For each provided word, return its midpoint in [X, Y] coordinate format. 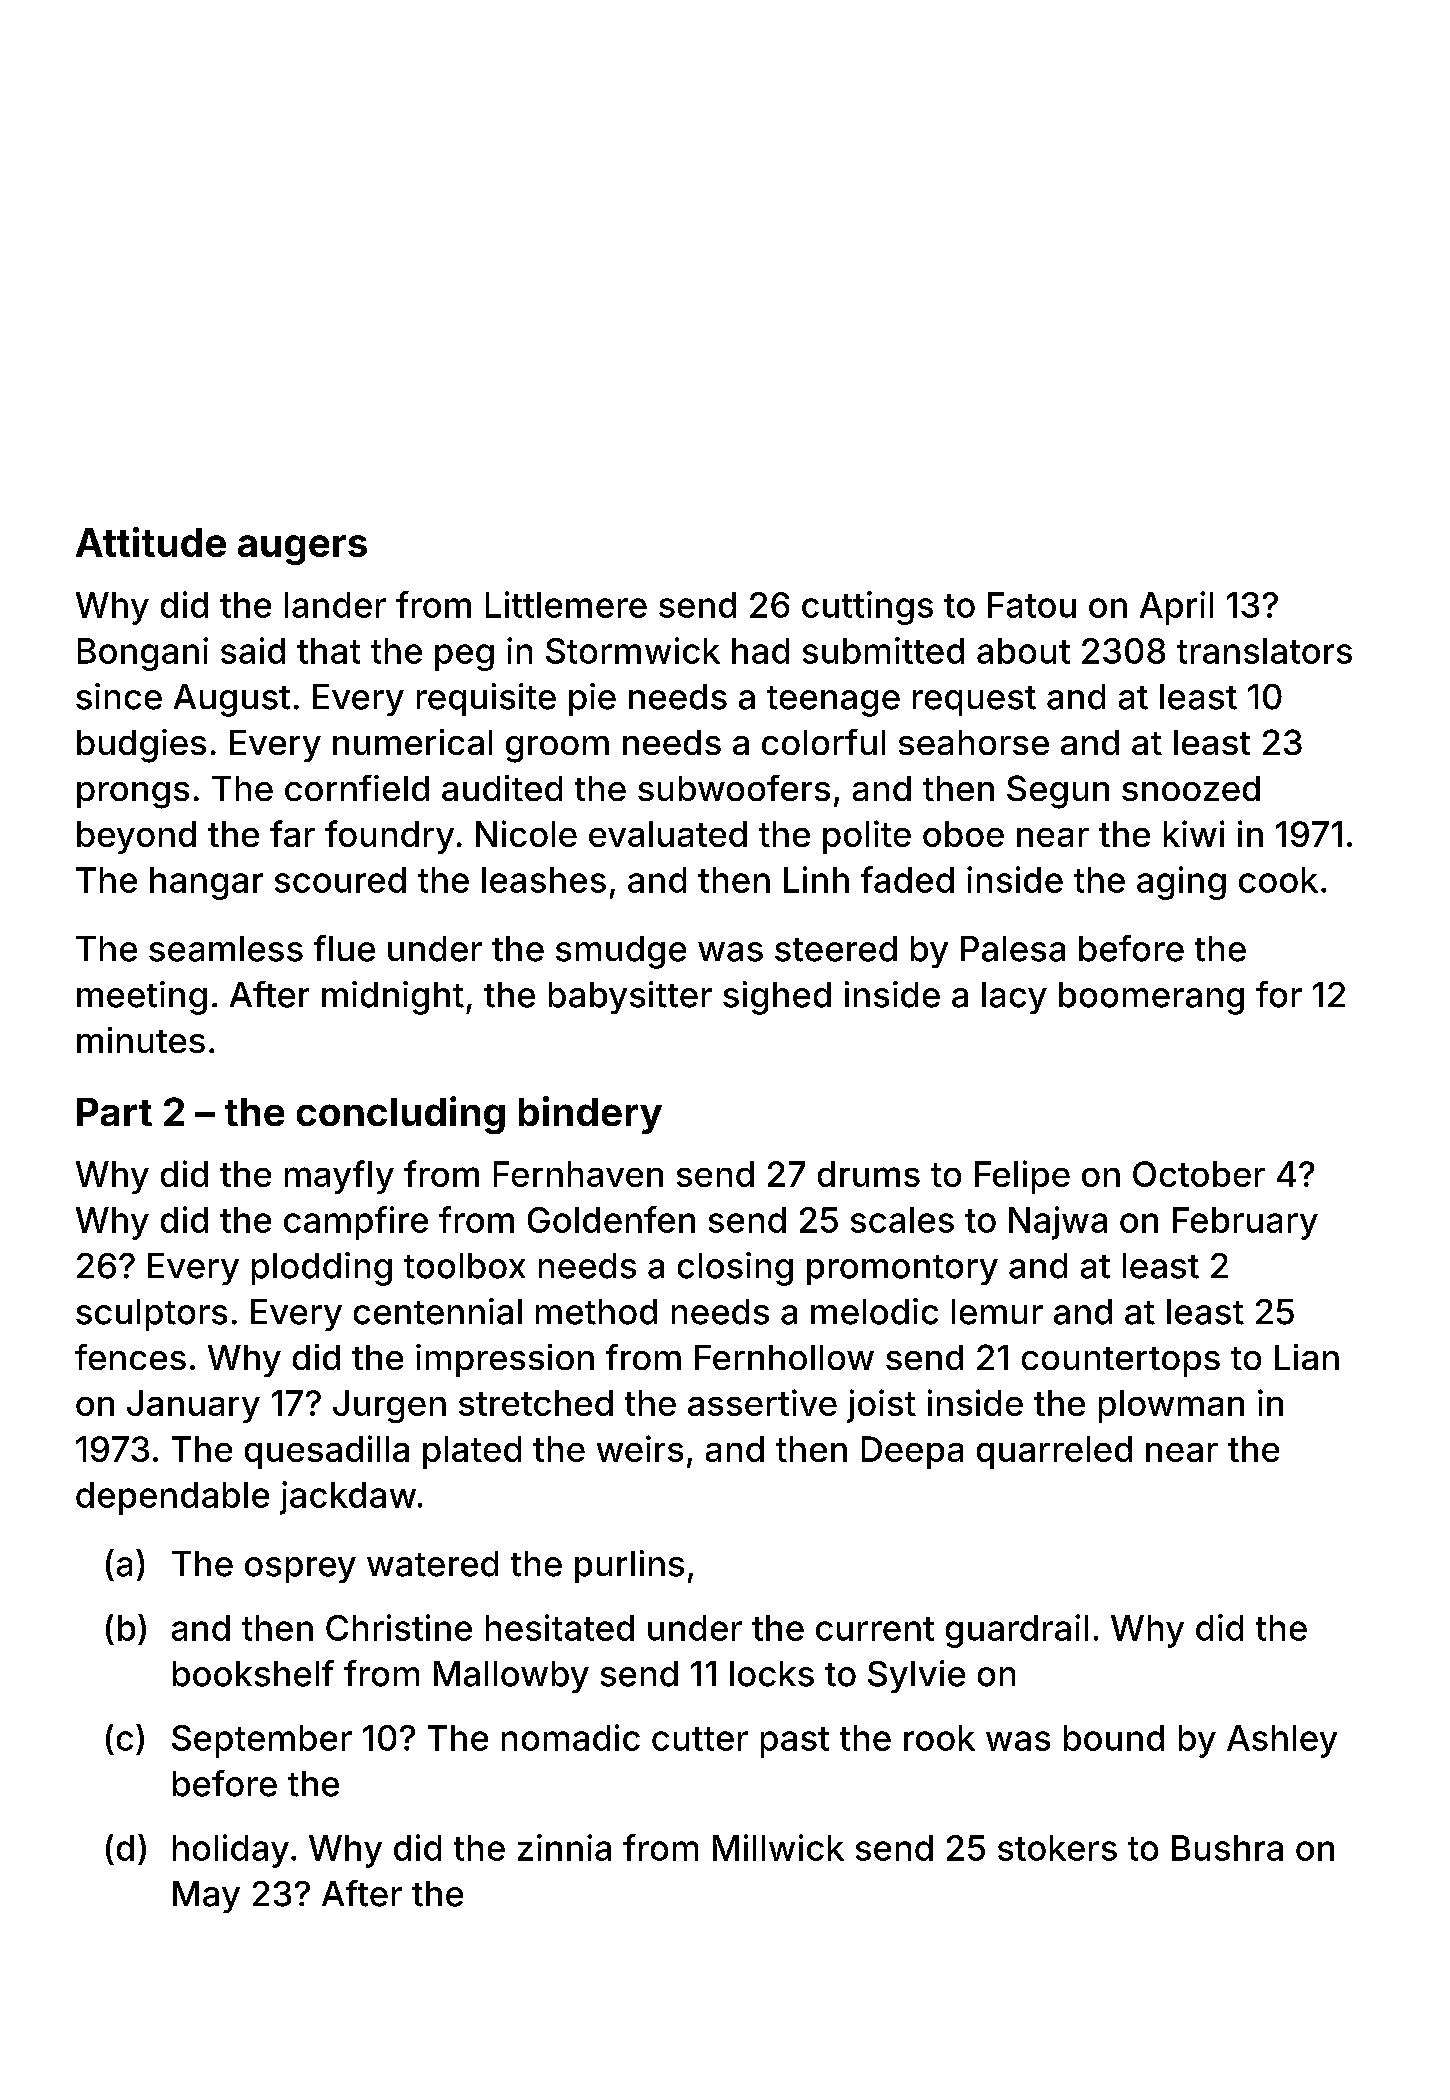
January [193, 1406]
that [328, 651]
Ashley [1282, 1741]
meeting [142, 998]
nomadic [571, 1737]
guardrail [1017, 1631]
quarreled [1054, 1452]
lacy [1014, 998]
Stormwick [633, 650]
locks [772, 1674]
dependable [172, 1498]
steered [836, 949]
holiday [231, 1851]
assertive [762, 1402]
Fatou [1032, 605]
